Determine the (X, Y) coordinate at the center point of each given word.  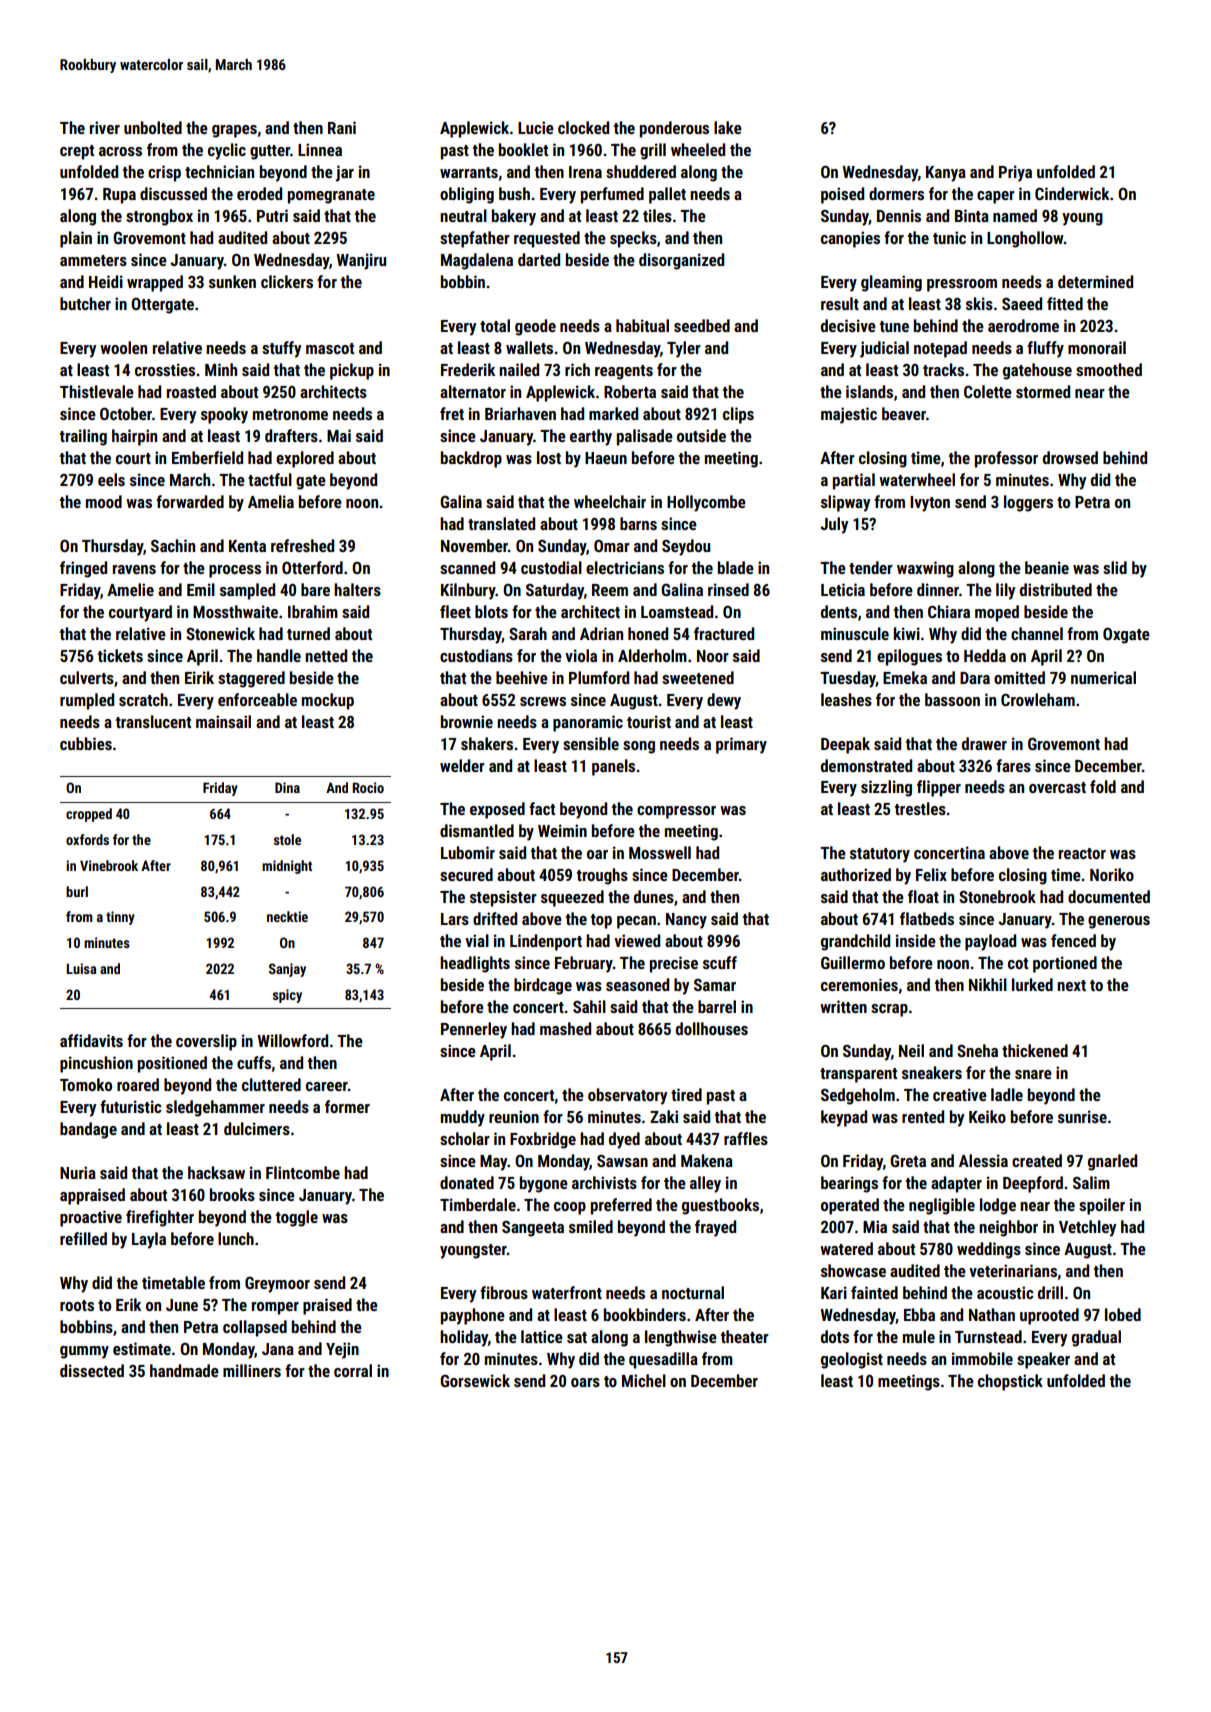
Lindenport (546, 942)
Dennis (899, 215)
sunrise (1082, 1116)
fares (1013, 765)
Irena (585, 172)
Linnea (320, 149)
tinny (120, 918)
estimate (142, 1348)
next (1071, 985)
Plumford (599, 677)
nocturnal (693, 1292)
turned (308, 633)
